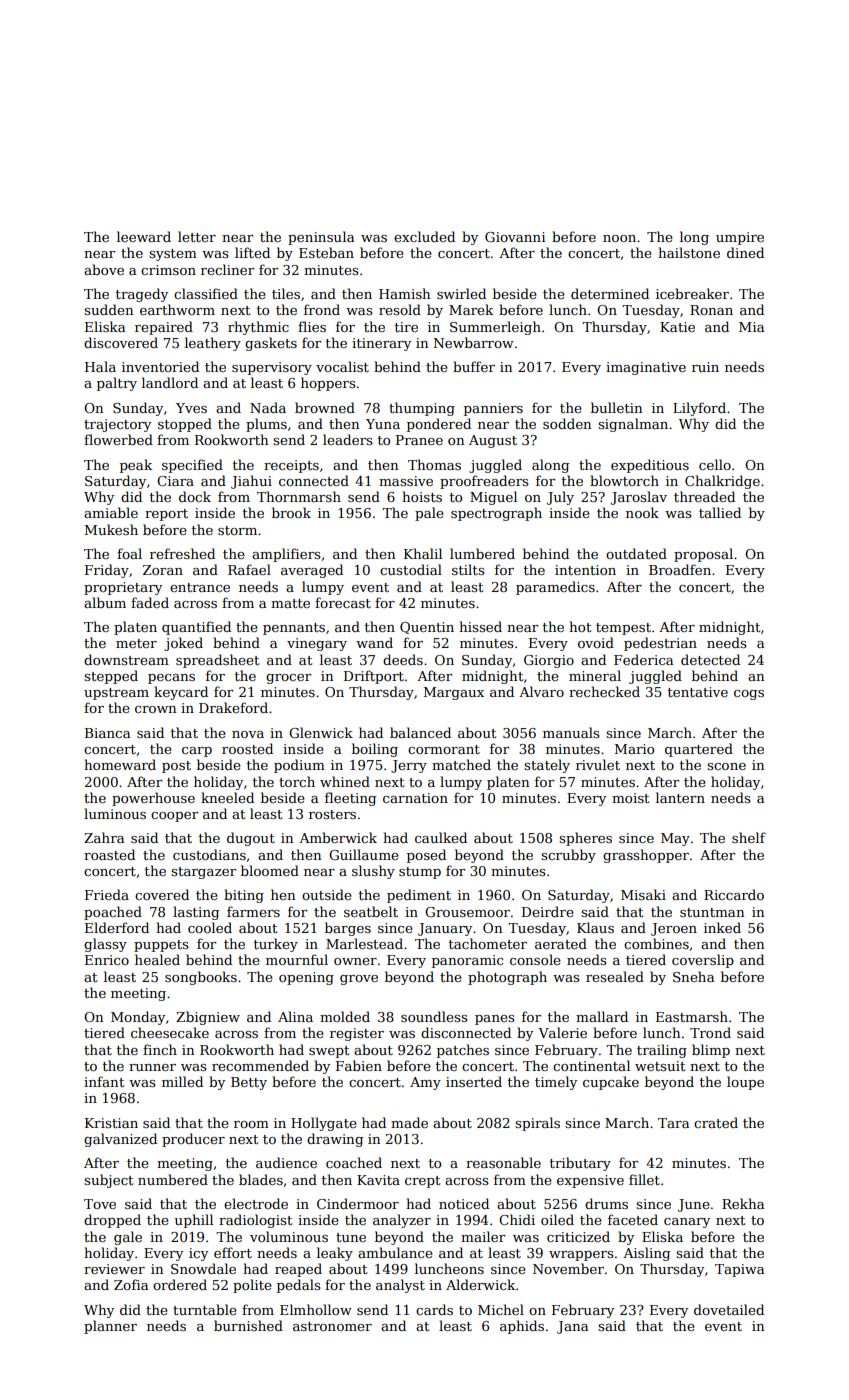 Image resolution: width=849 pixels, height=1400 pixels. Describe the element at coordinates (522, 1327) in the screenshot. I see `aphids` at that location.
